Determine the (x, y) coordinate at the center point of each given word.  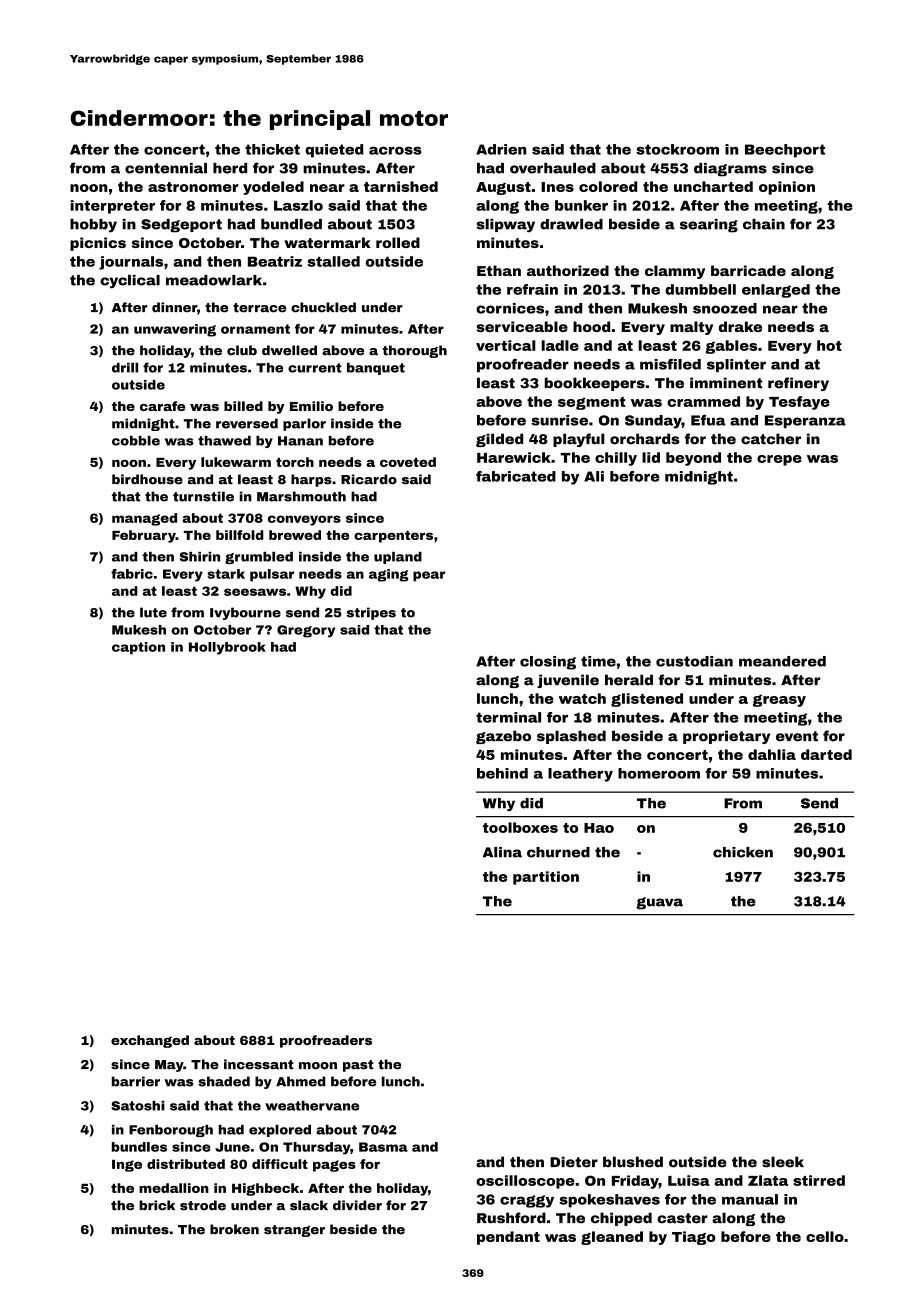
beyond (693, 459)
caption (138, 648)
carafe (162, 406)
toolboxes (520, 827)
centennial (166, 168)
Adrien (501, 149)
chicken (743, 852)
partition (546, 878)
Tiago (694, 1238)
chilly (616, 459)
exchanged (150, 1041)
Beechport (785, 151)
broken (234, 1229)
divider (357, 1205)
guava (659, 903)
